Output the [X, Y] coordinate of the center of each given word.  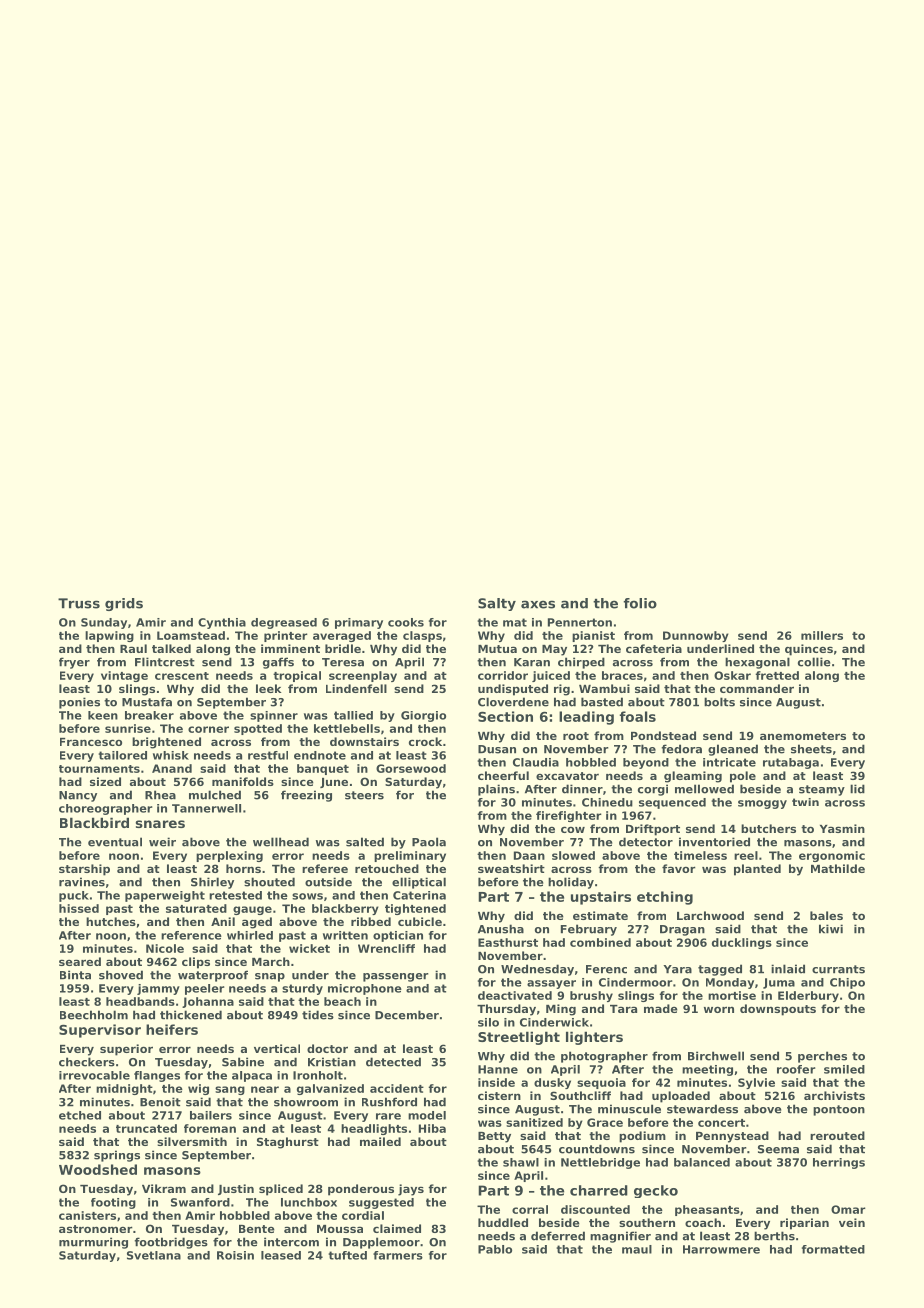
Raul [133, 648]
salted [365, 842]
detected [393, 1062]
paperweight [165, 896]
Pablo [495, 1249]
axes [538, 604]
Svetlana [154, 1255]
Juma [779, 983]
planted [757, 870]
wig [198, 1089]
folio [640, 603]
